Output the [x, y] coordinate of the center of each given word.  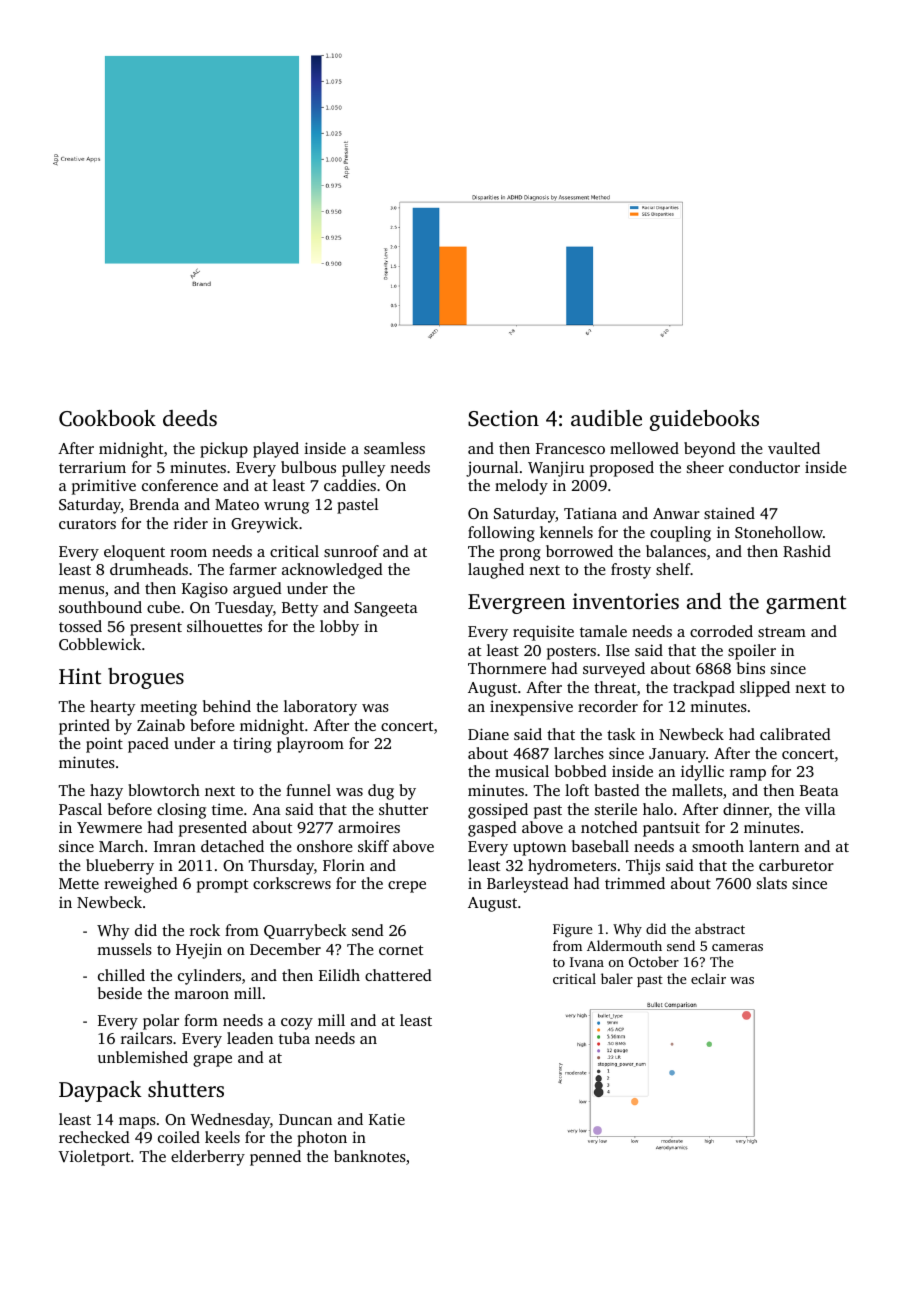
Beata [819, 790]
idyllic [702, 773]
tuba [294, 1038]
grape [212, 1061]
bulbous [308, 467]
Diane [488, 734]
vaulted [794, 448]
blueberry [120, 867]
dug [381, 792]
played [276, 450]
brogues [146, 678]
